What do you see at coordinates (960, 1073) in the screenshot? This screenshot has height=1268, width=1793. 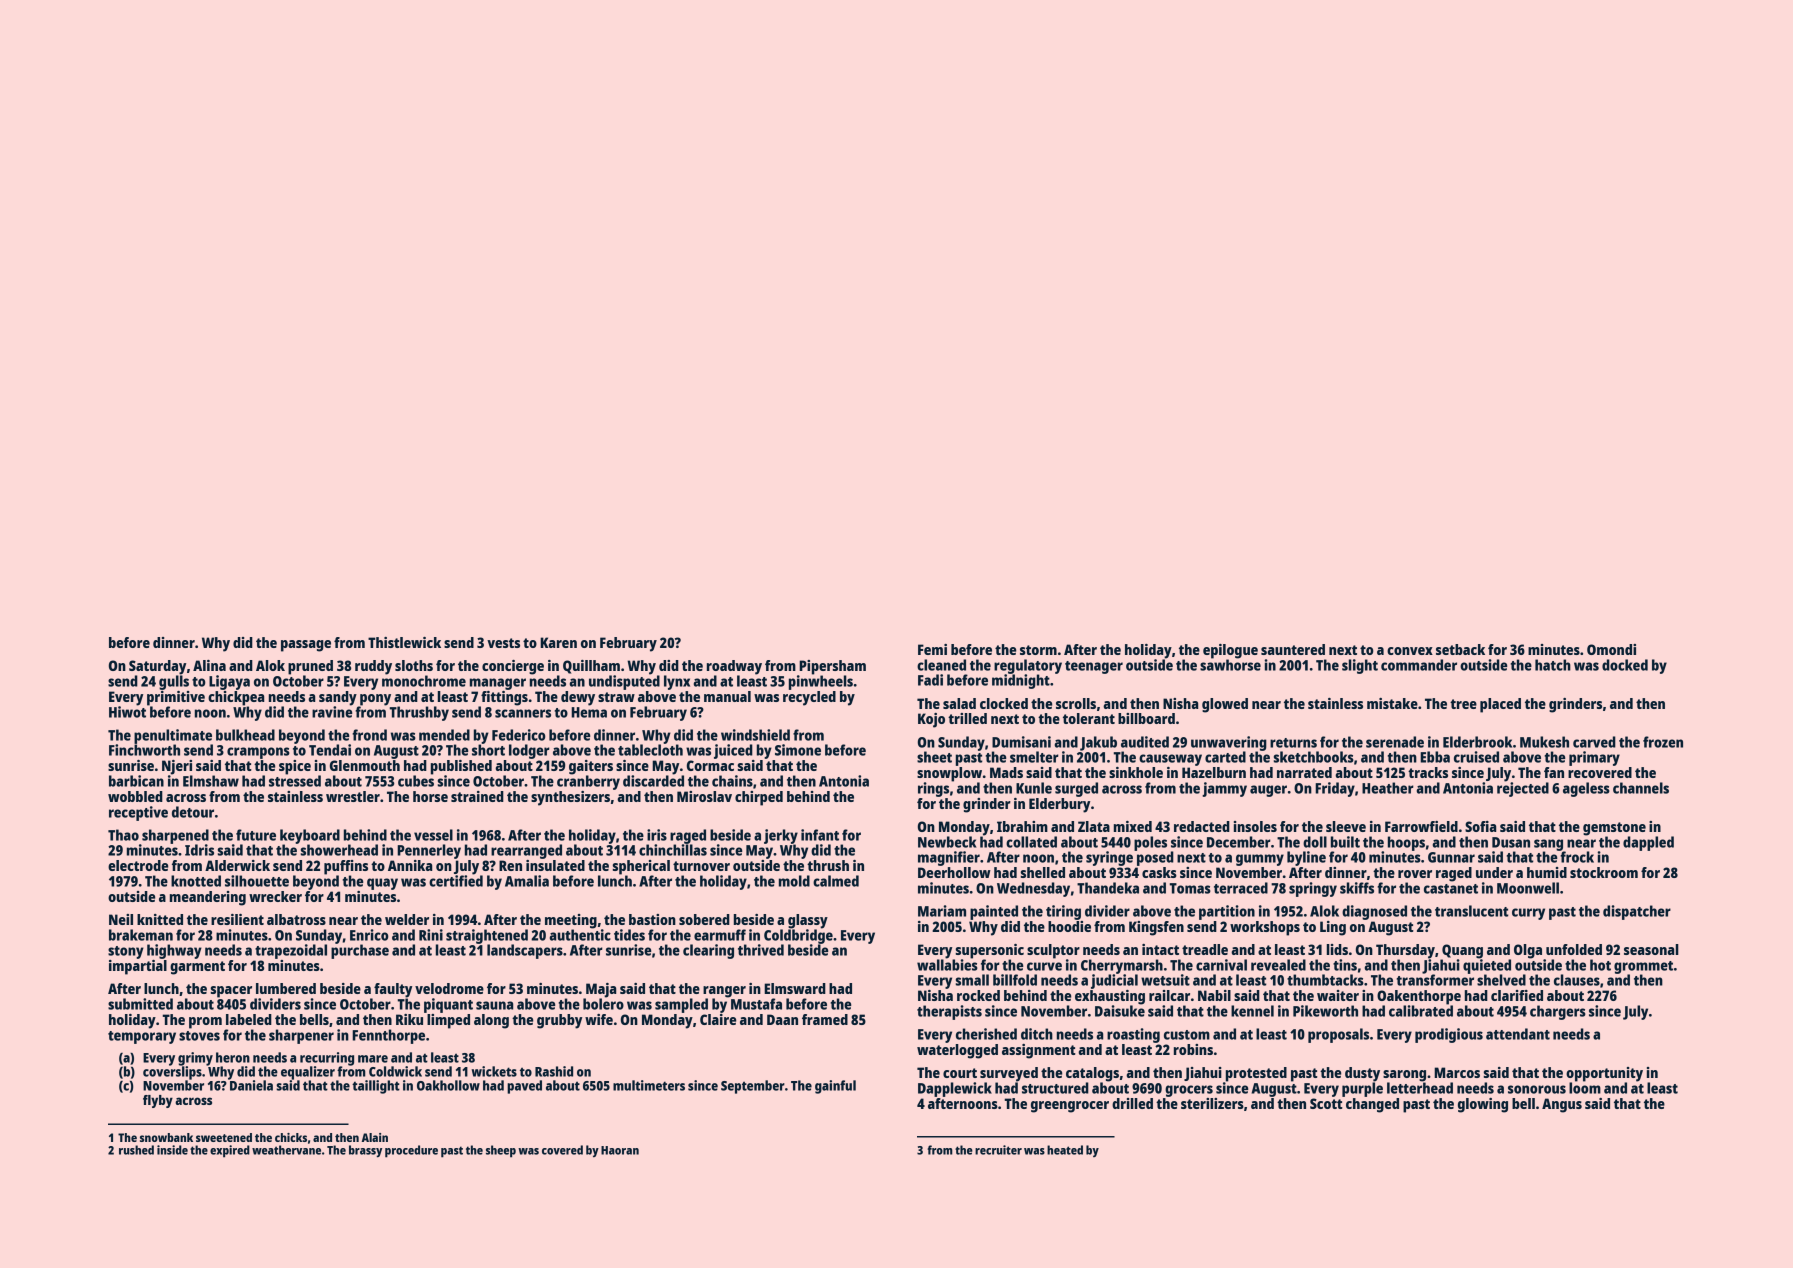 I see `court` at bounding box center [960, 1073].
